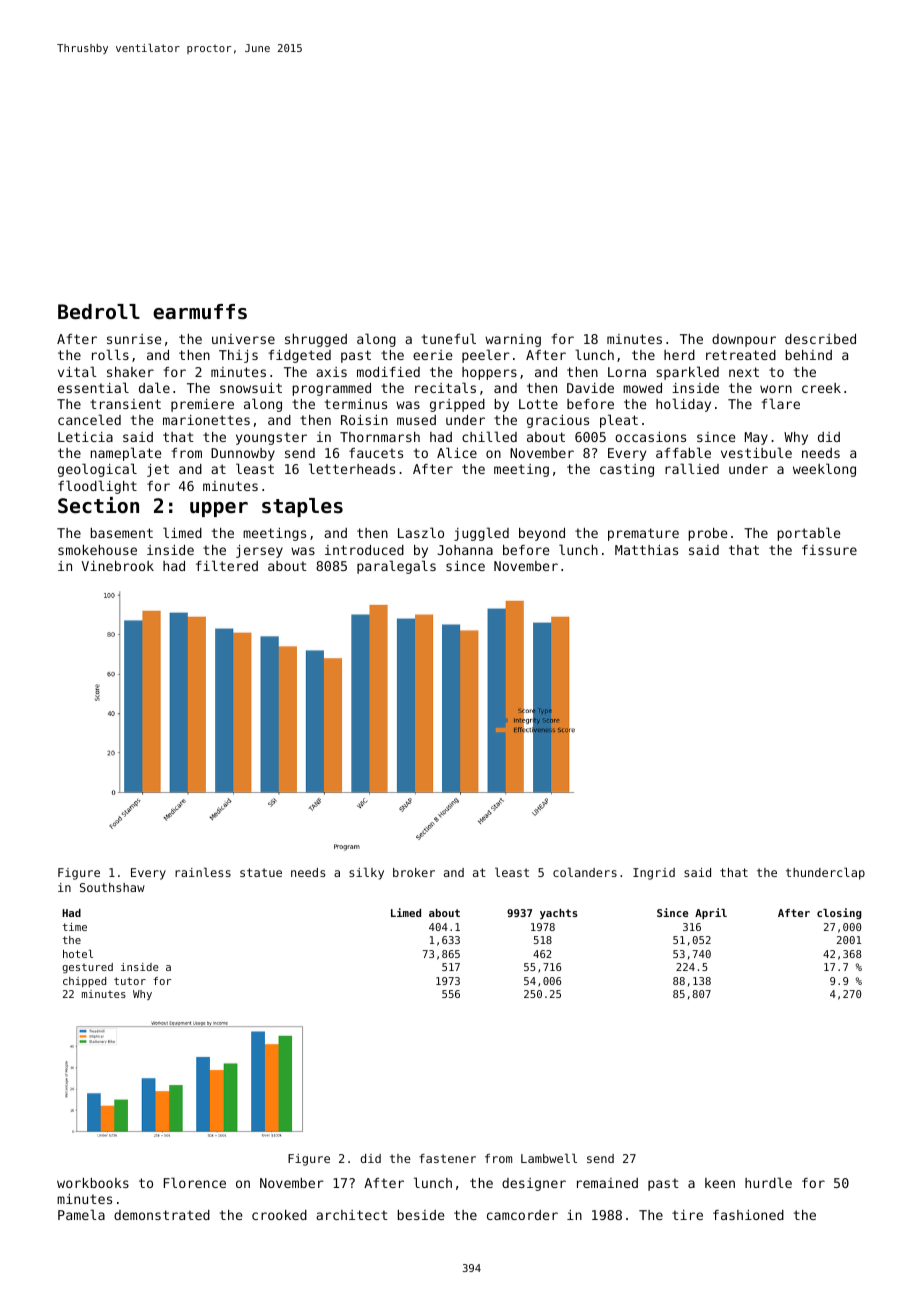 Image resolution: width=924 pixels, height=1314 pixels. What do you see at coordinates (99, 312) in the document?
I see `Bedroll` at bounding box center [99, 312].
